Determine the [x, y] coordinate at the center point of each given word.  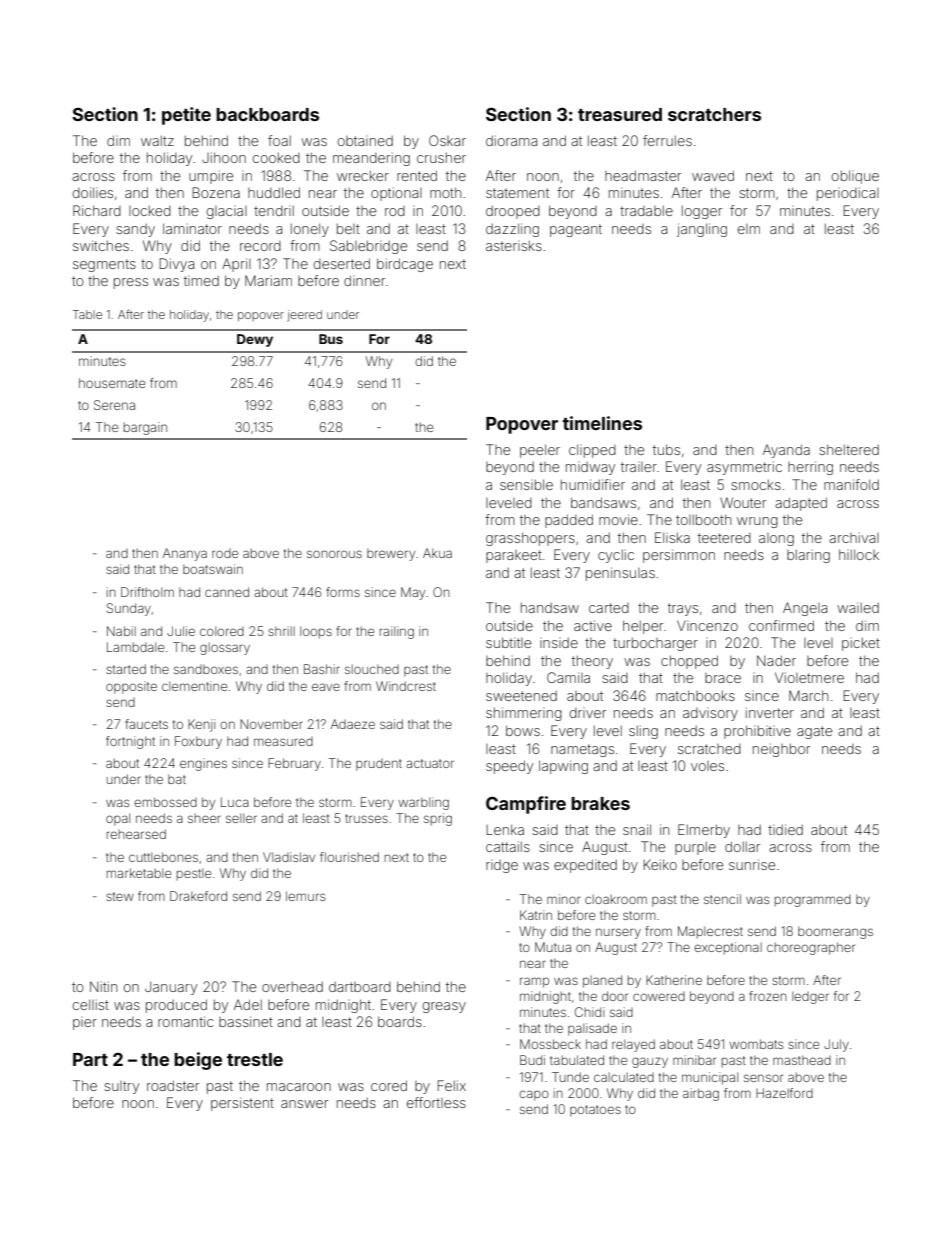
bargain [145, 428]
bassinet [246, 1021]
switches [101, 245]
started [126, 669]
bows [523, 730]
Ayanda [786, 451]
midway [590, 468]
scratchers [714, 114]
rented [417, 175]
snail [637, 829]
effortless [436, 1102]
